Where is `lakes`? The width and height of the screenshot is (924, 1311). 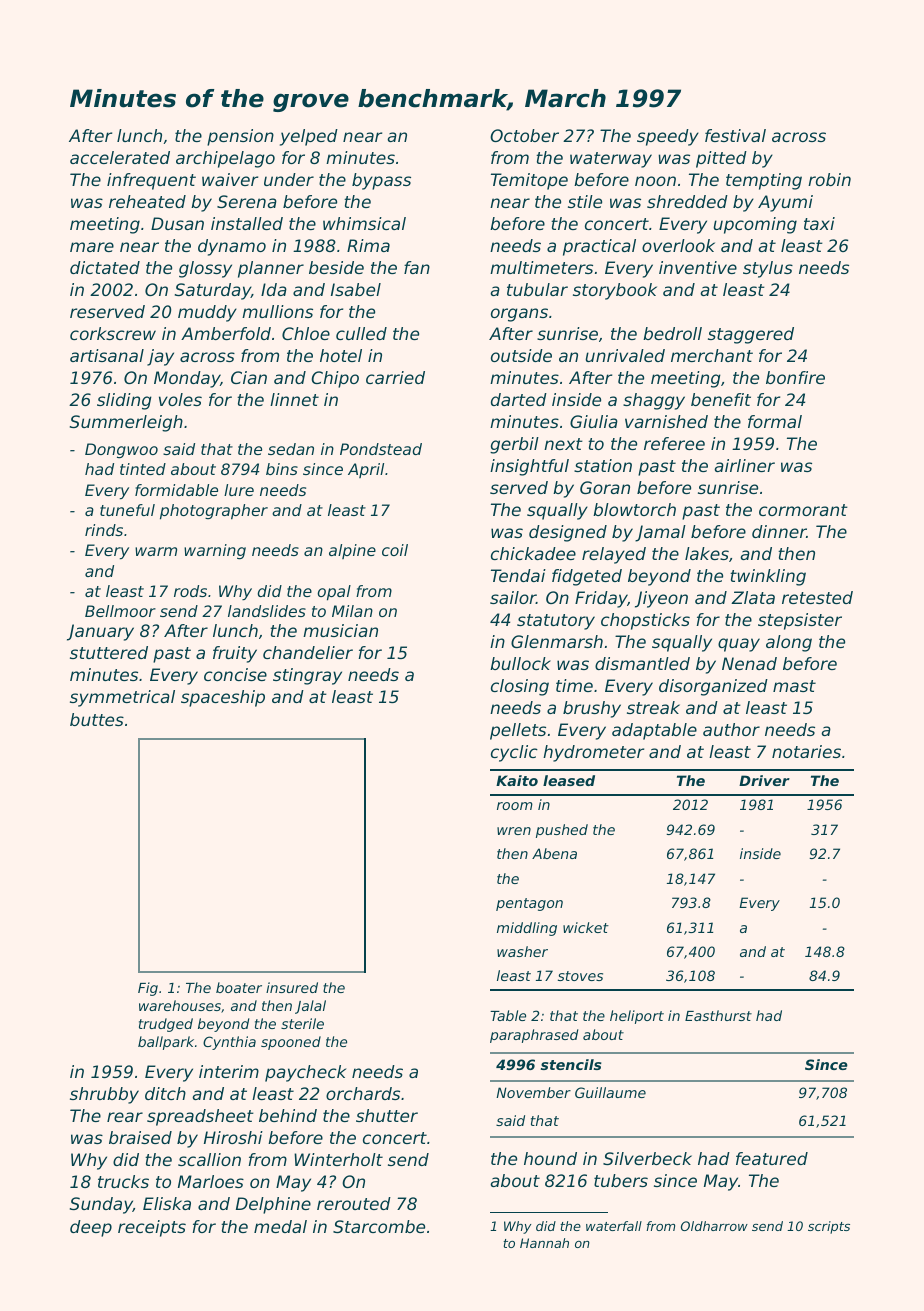
lakes is located at coordinates (707, 553).
